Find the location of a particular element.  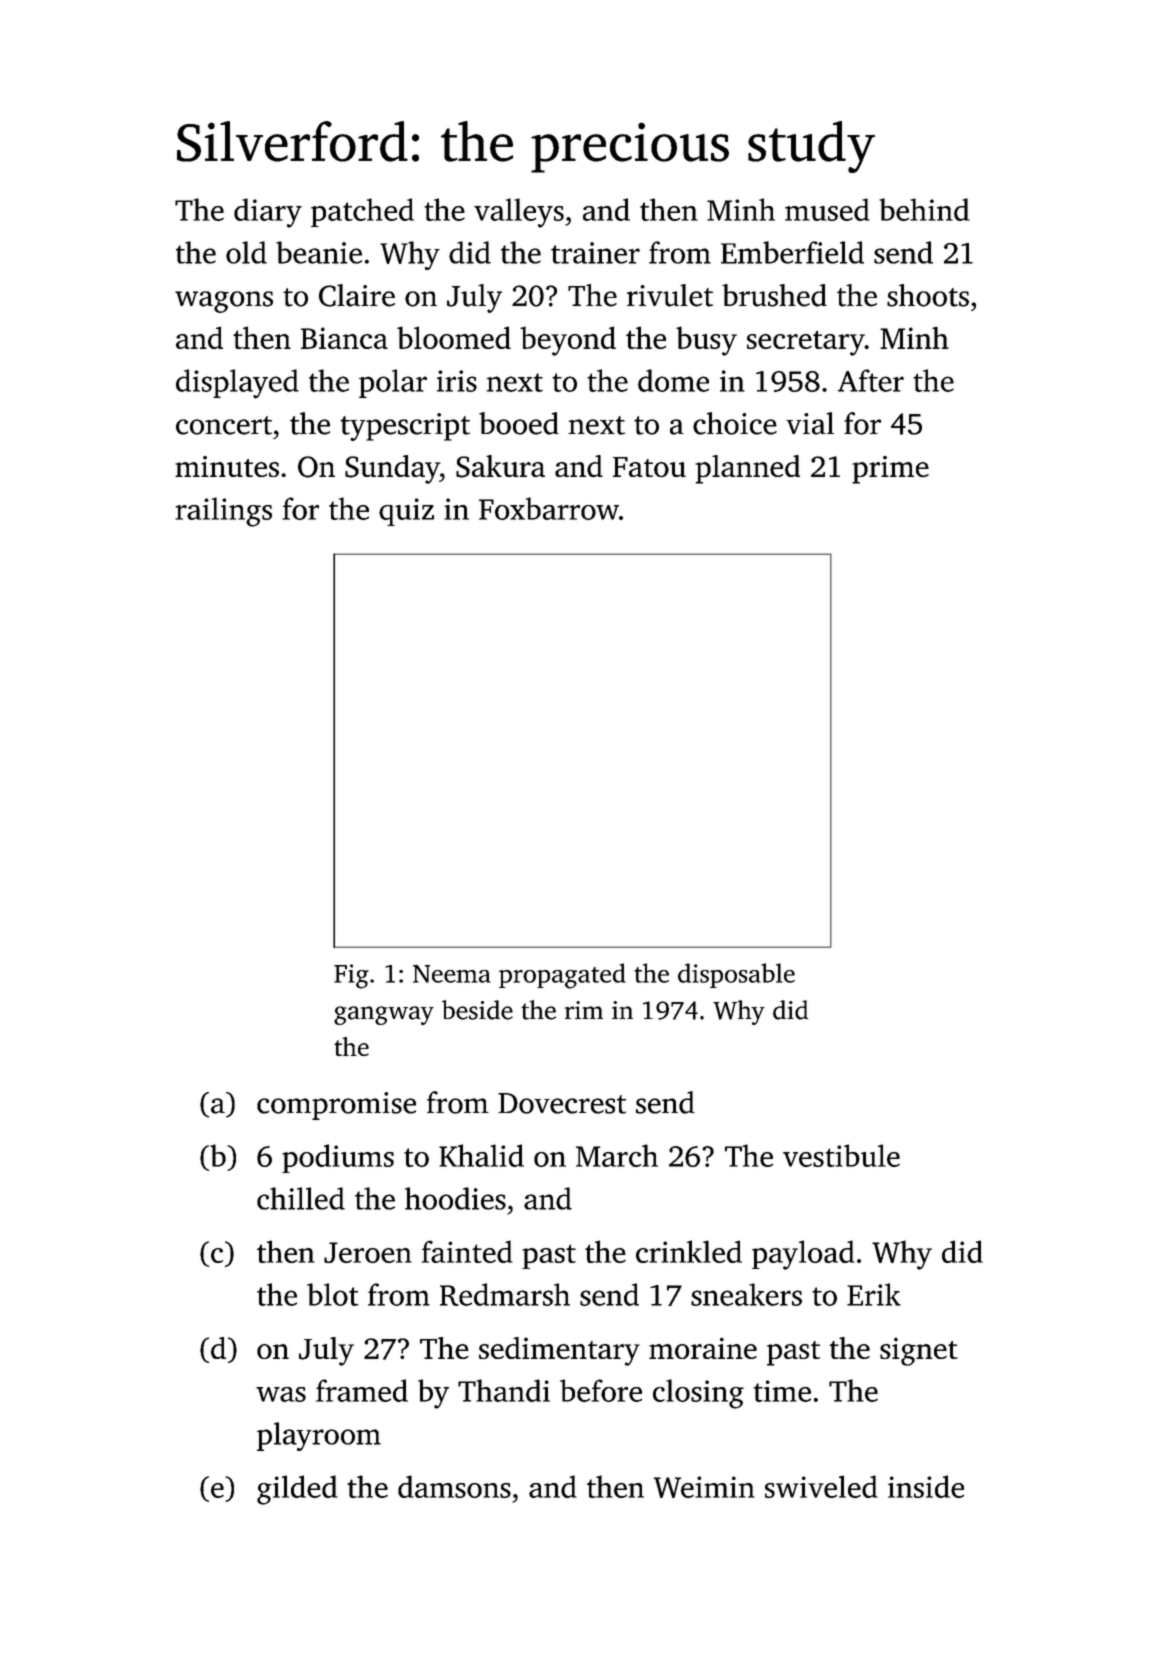

Foxbarrow is located at coordinates (549, 508).
